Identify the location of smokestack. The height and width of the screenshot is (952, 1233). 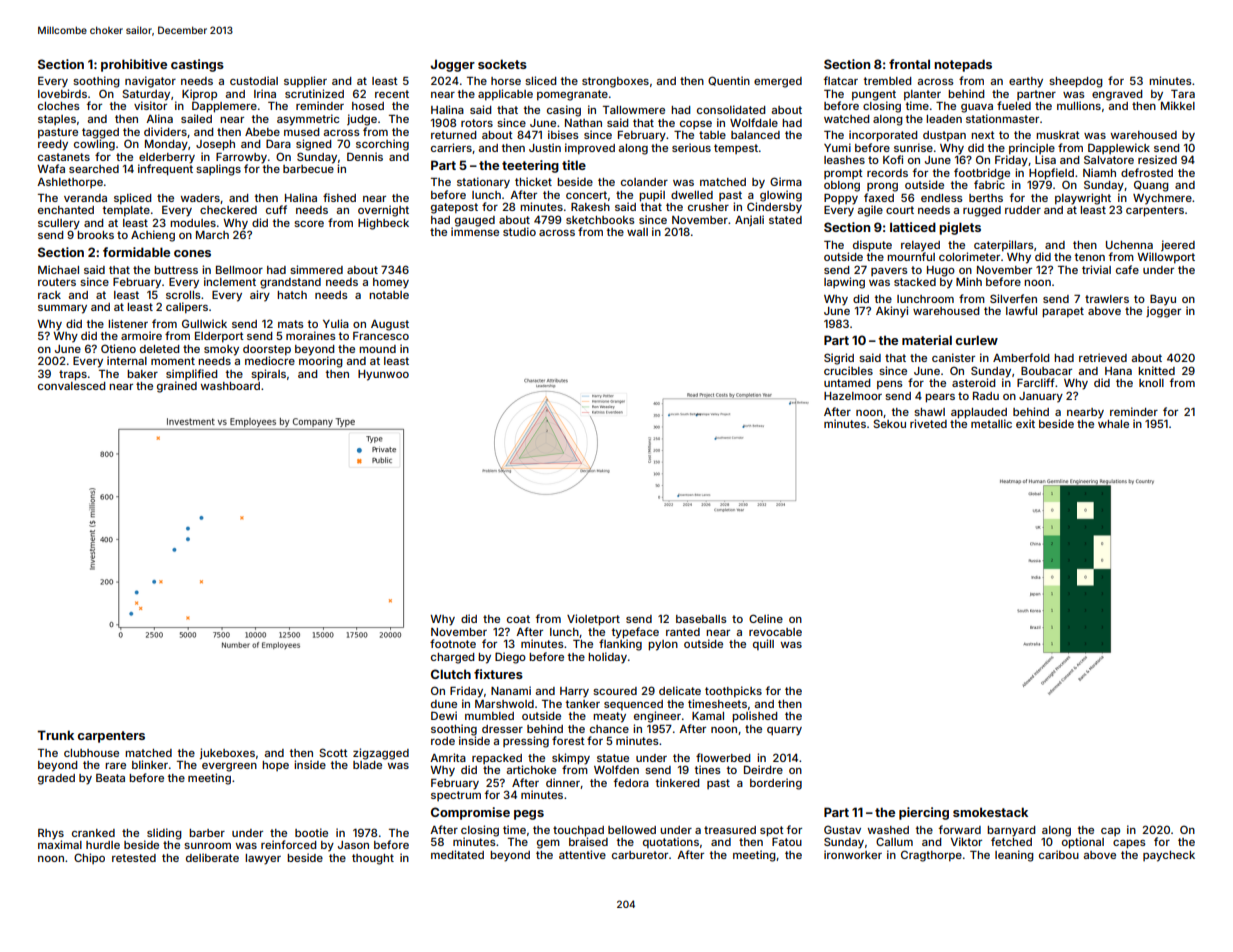
(990, 812).
